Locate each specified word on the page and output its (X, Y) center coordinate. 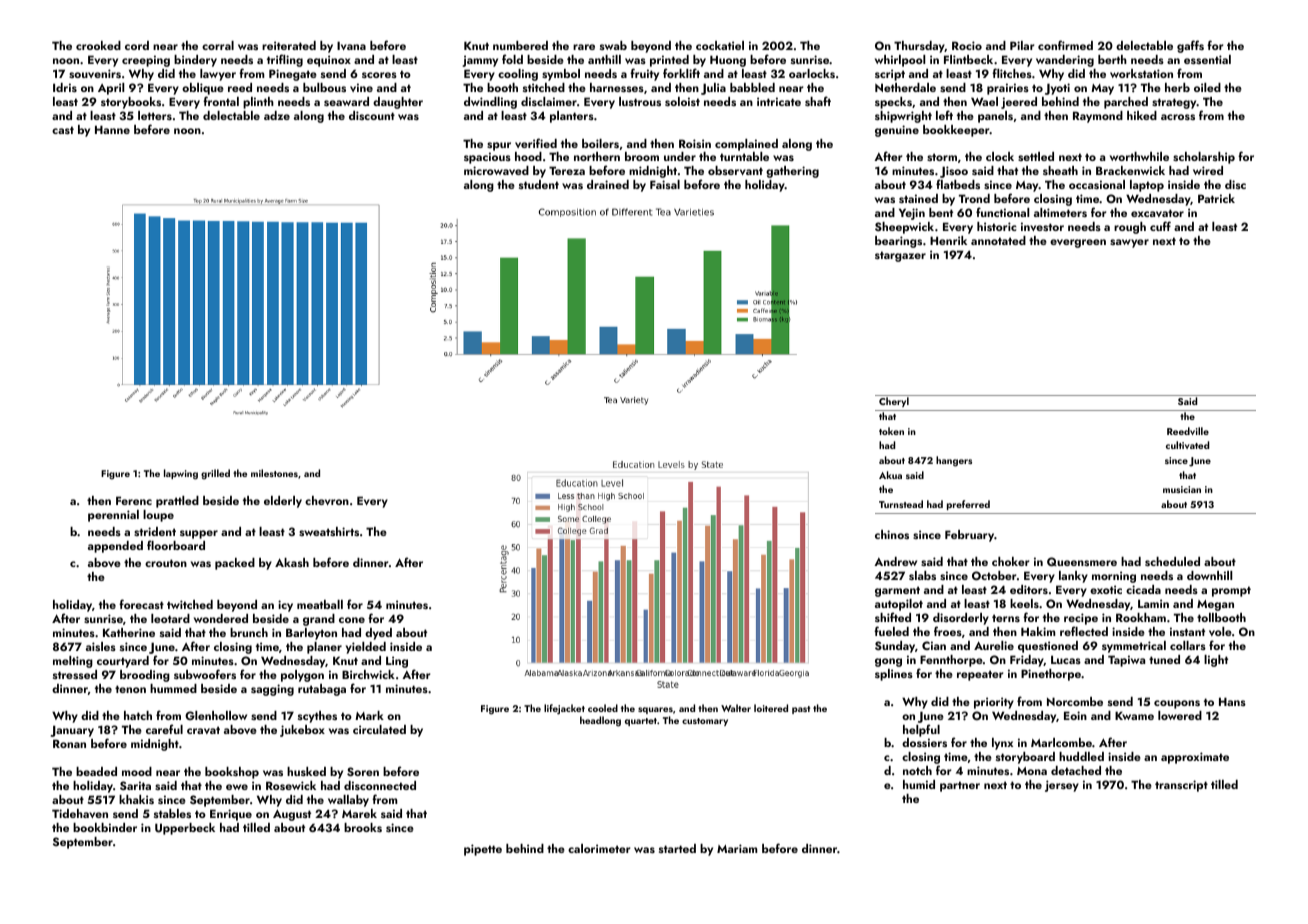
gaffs (1190, 46)
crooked (98, 45)
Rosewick (291, 785)
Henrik (948, 240)
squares (655, 710)
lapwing (181, 474)
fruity (644, 74)
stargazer (900, 256)
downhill (1209, 575)
